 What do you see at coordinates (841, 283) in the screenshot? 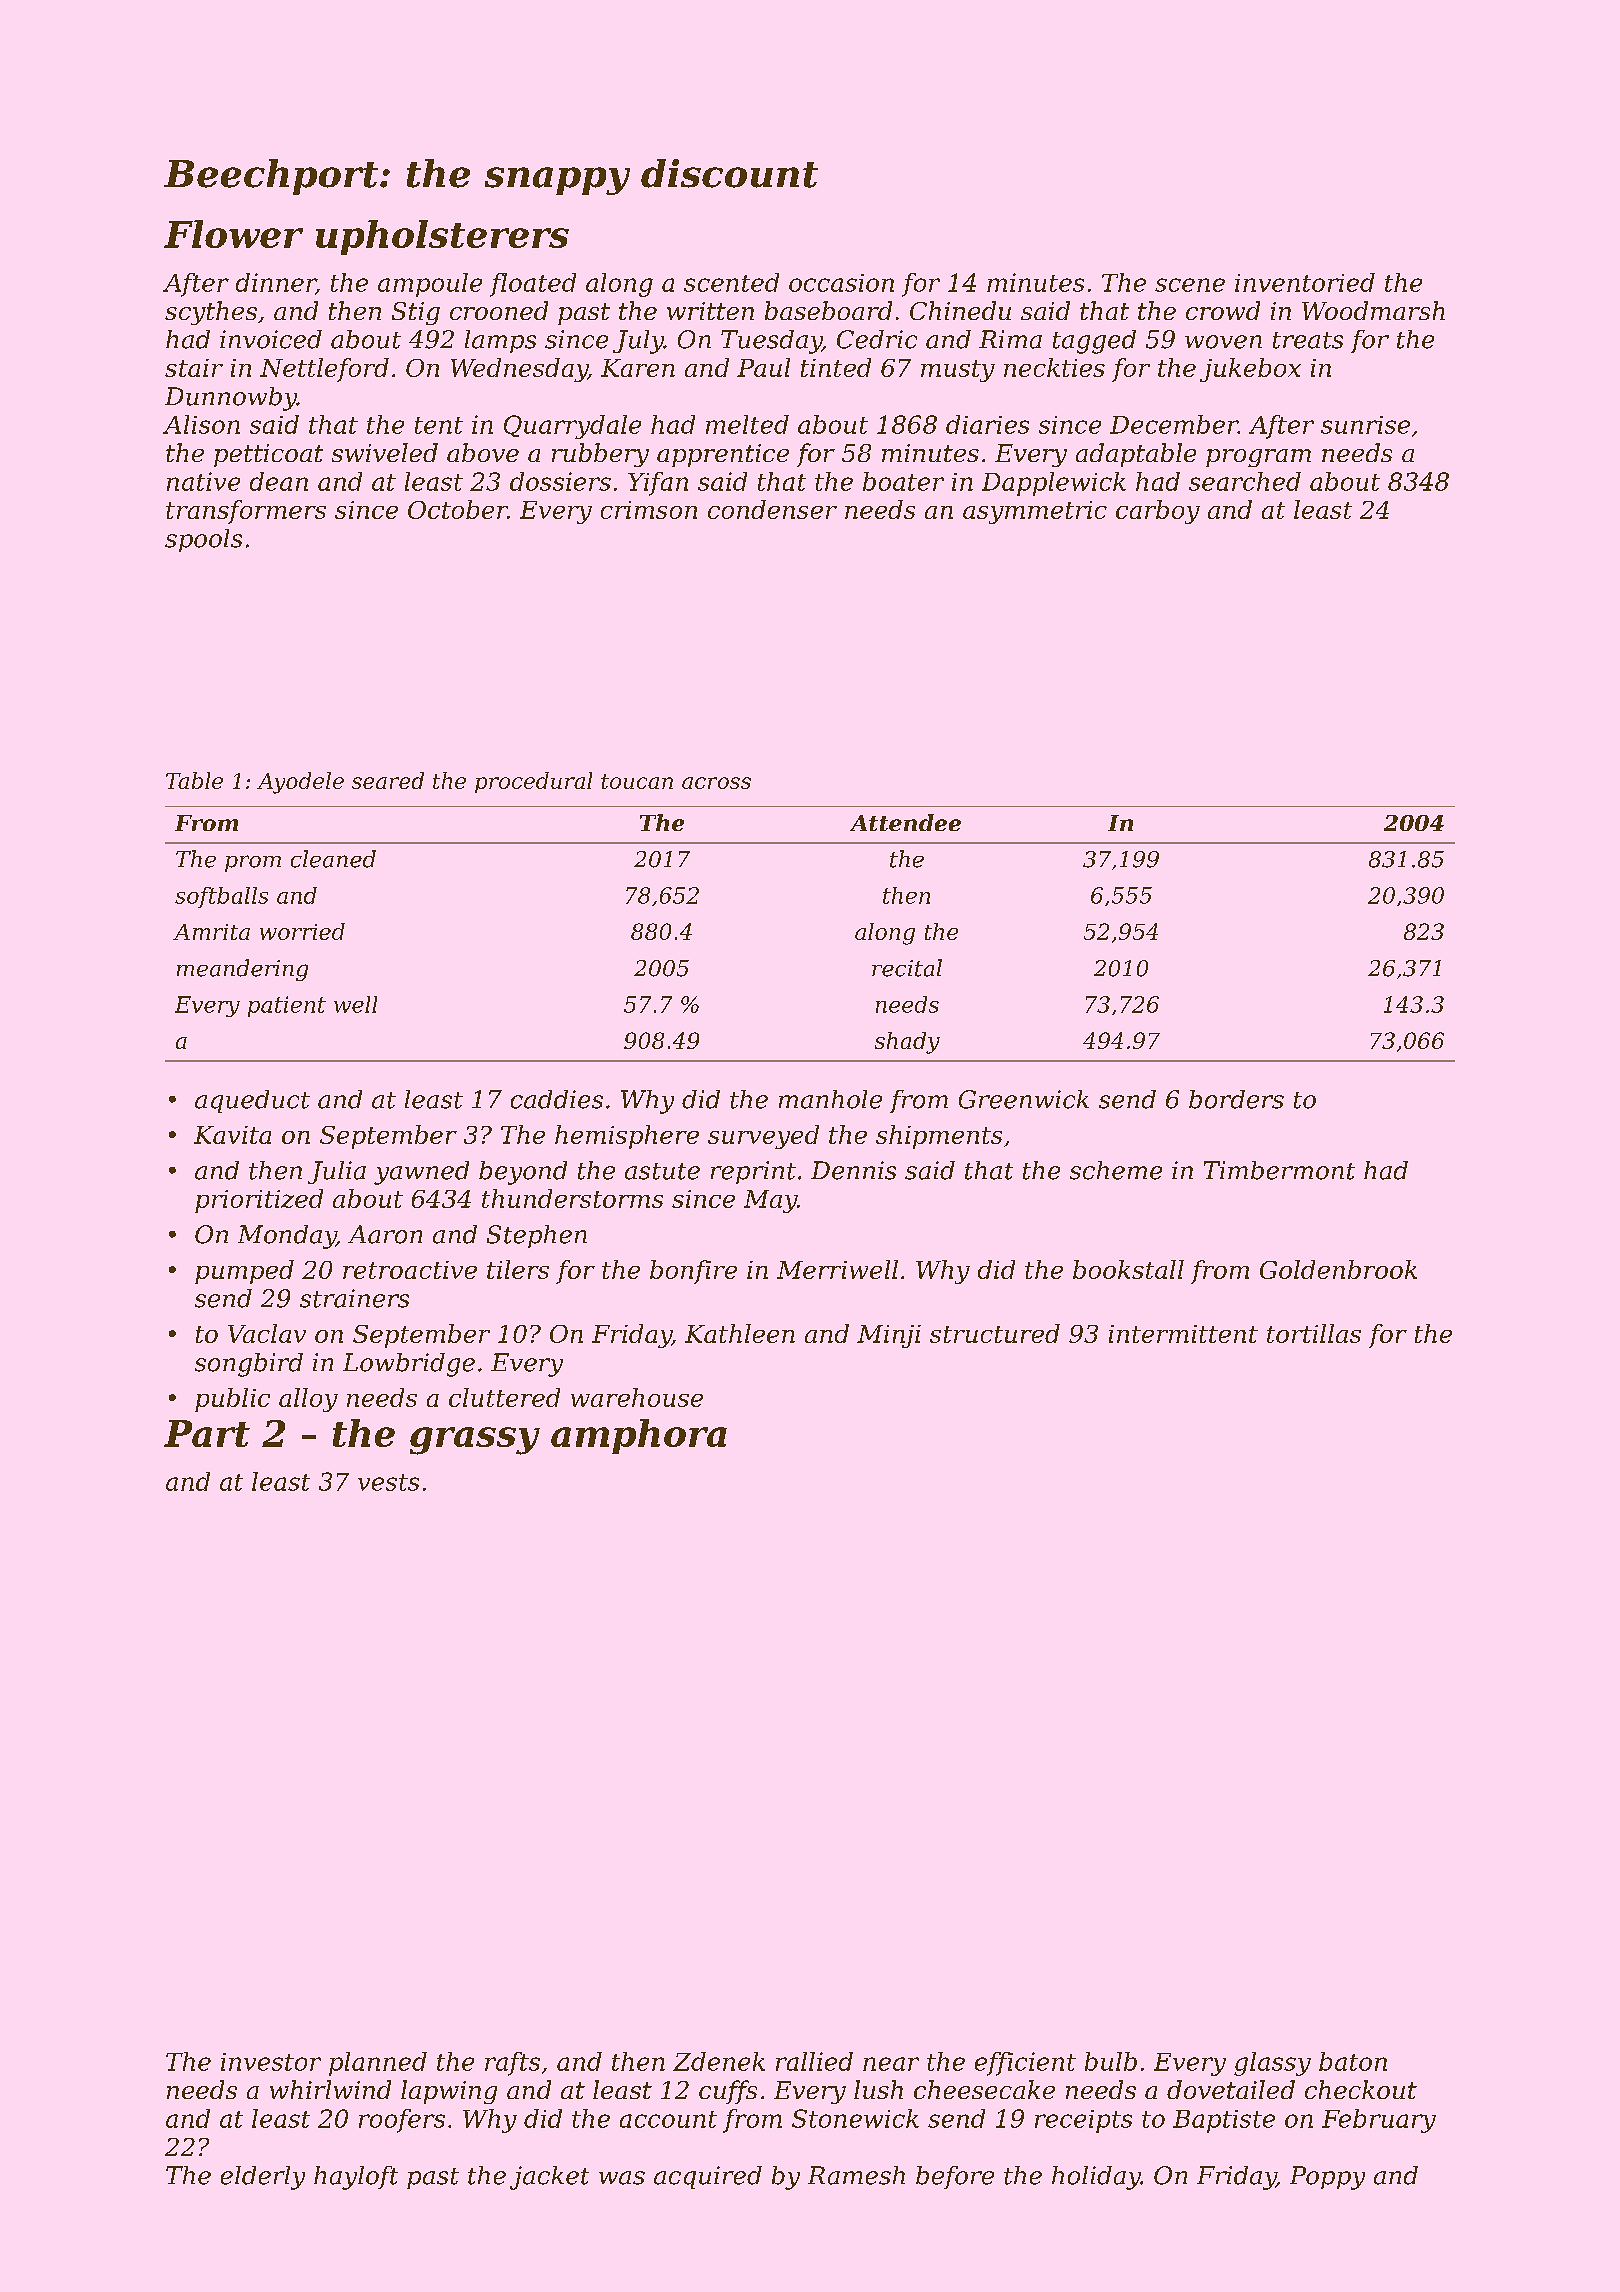
I see `occasion` at bounding box center [841, 283].
